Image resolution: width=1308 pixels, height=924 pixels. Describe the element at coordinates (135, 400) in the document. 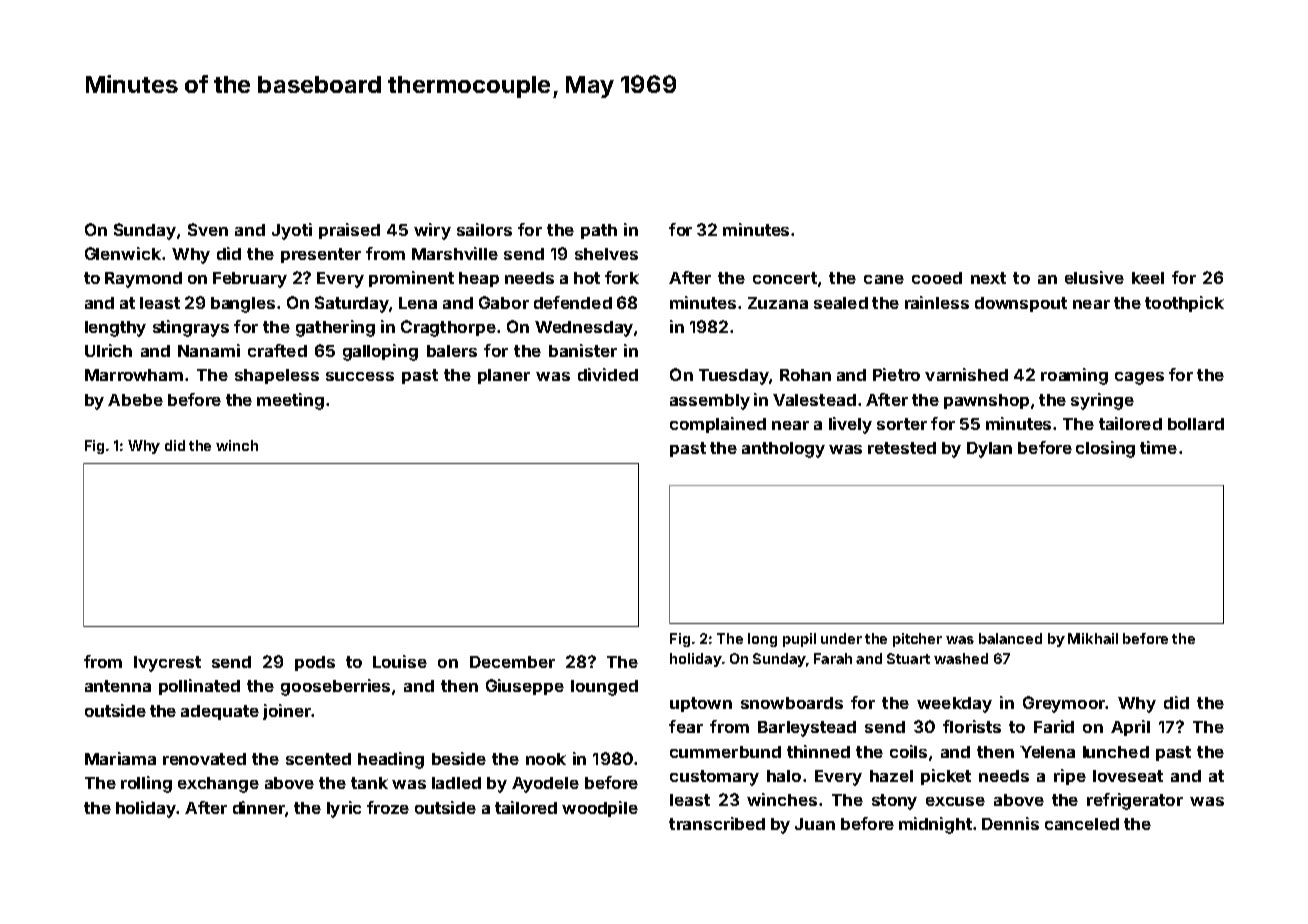

I see `Abebe` at that location.
